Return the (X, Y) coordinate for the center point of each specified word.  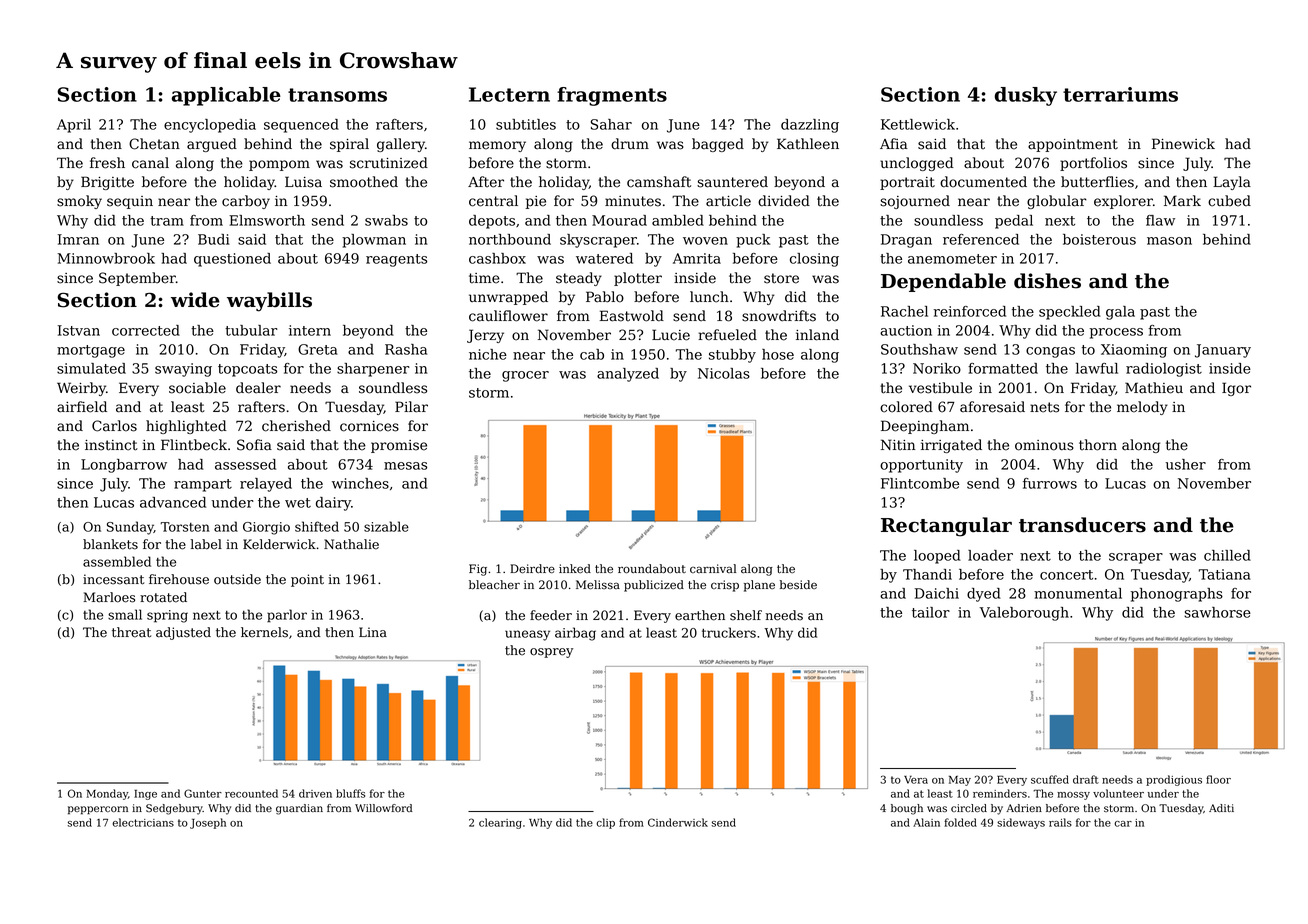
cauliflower (508, 316)
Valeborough (1024, 614)
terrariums (1120, 94)
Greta (318, 349)
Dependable (943, 282)
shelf (746, 615)
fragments (612, 96)
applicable (226, 96)
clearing (500, 823)
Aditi (1221, 808)
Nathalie (351, 544)
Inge (145, 795)
